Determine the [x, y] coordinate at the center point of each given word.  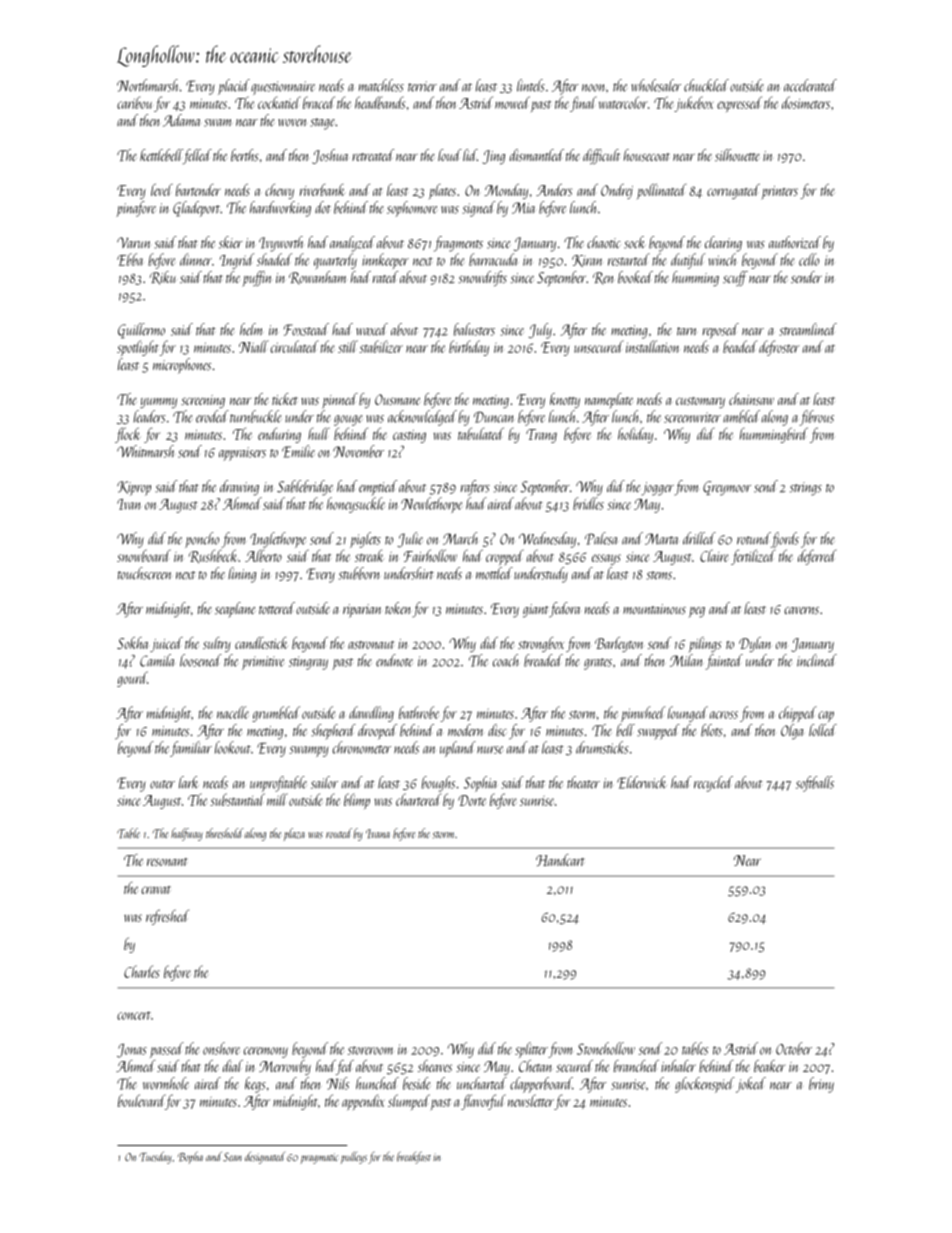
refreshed [167, 917]
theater [583, 782]
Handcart [560, 860]
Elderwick [642, 782]
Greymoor [727, 488]
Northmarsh [147, 85]
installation [652, 346]
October [794, 1048]
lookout [233, 747]
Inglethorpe [278, 540]
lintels [531, 85]
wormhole [166, 1083]
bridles [588, 503]
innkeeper [385, 261]
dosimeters [806, 102]
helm [251, 329]
